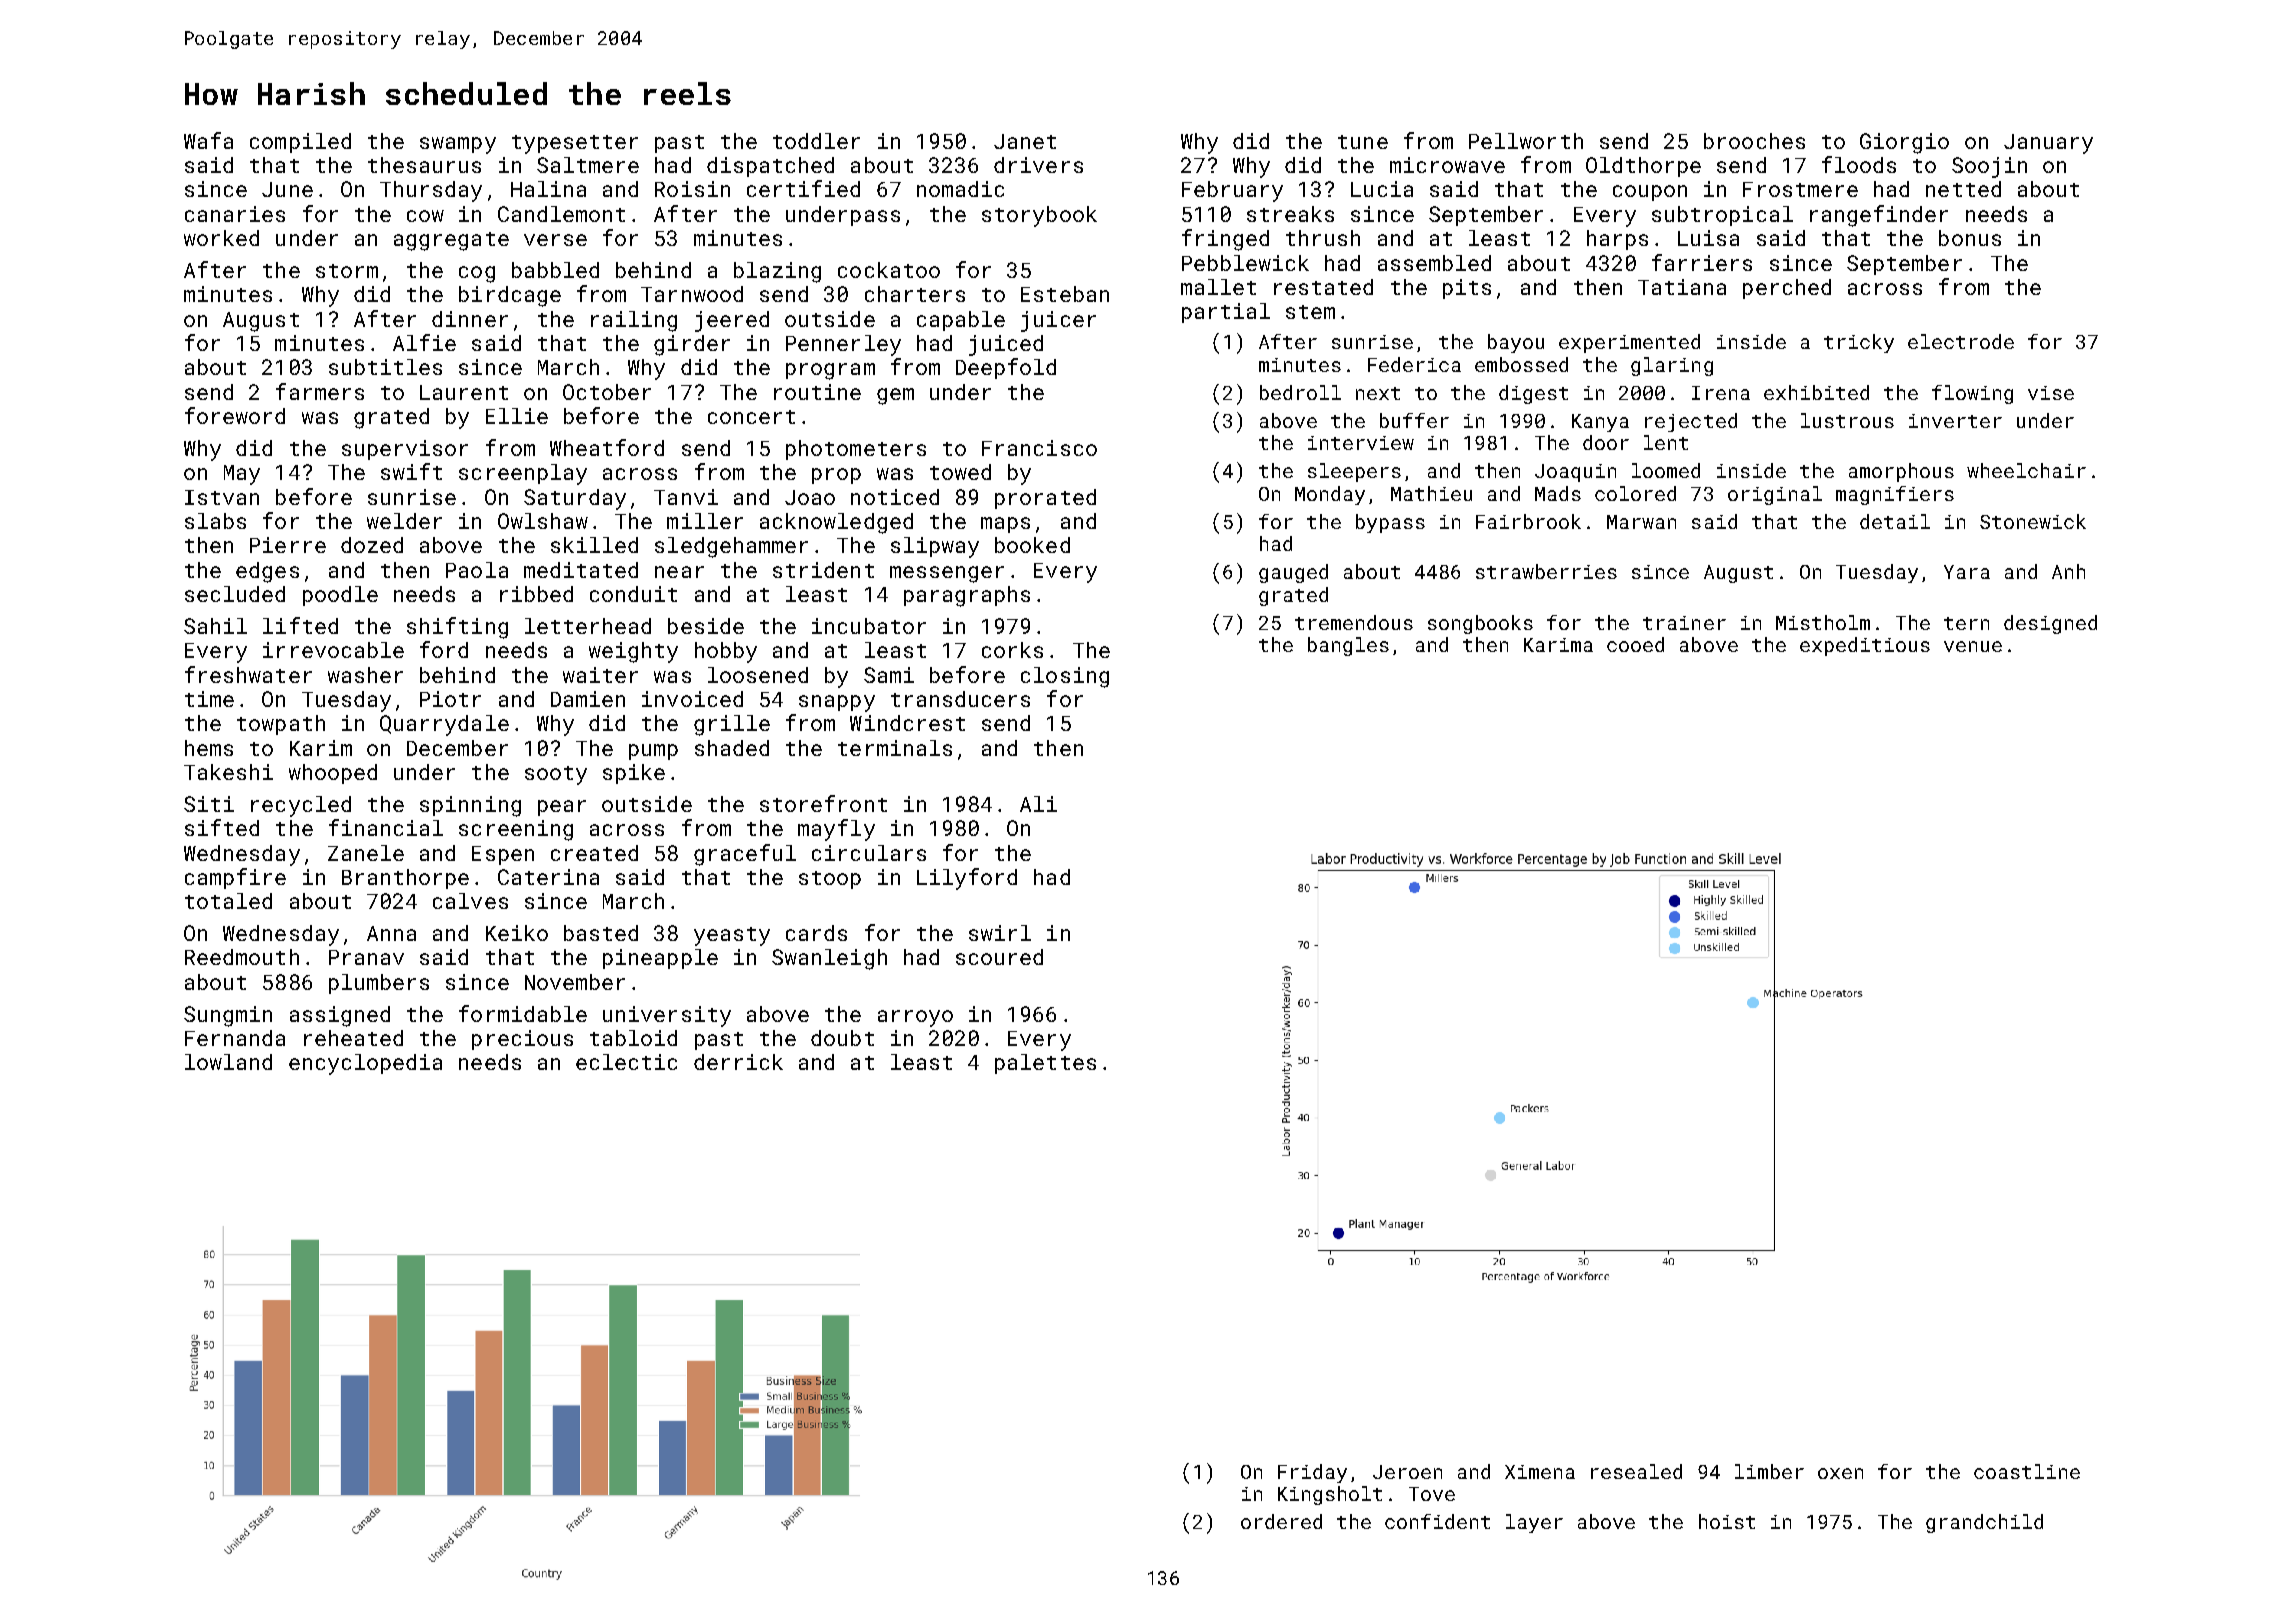 The width and height of the document is (2292, 1620). I want to click on Halina, so click(548, 189).
